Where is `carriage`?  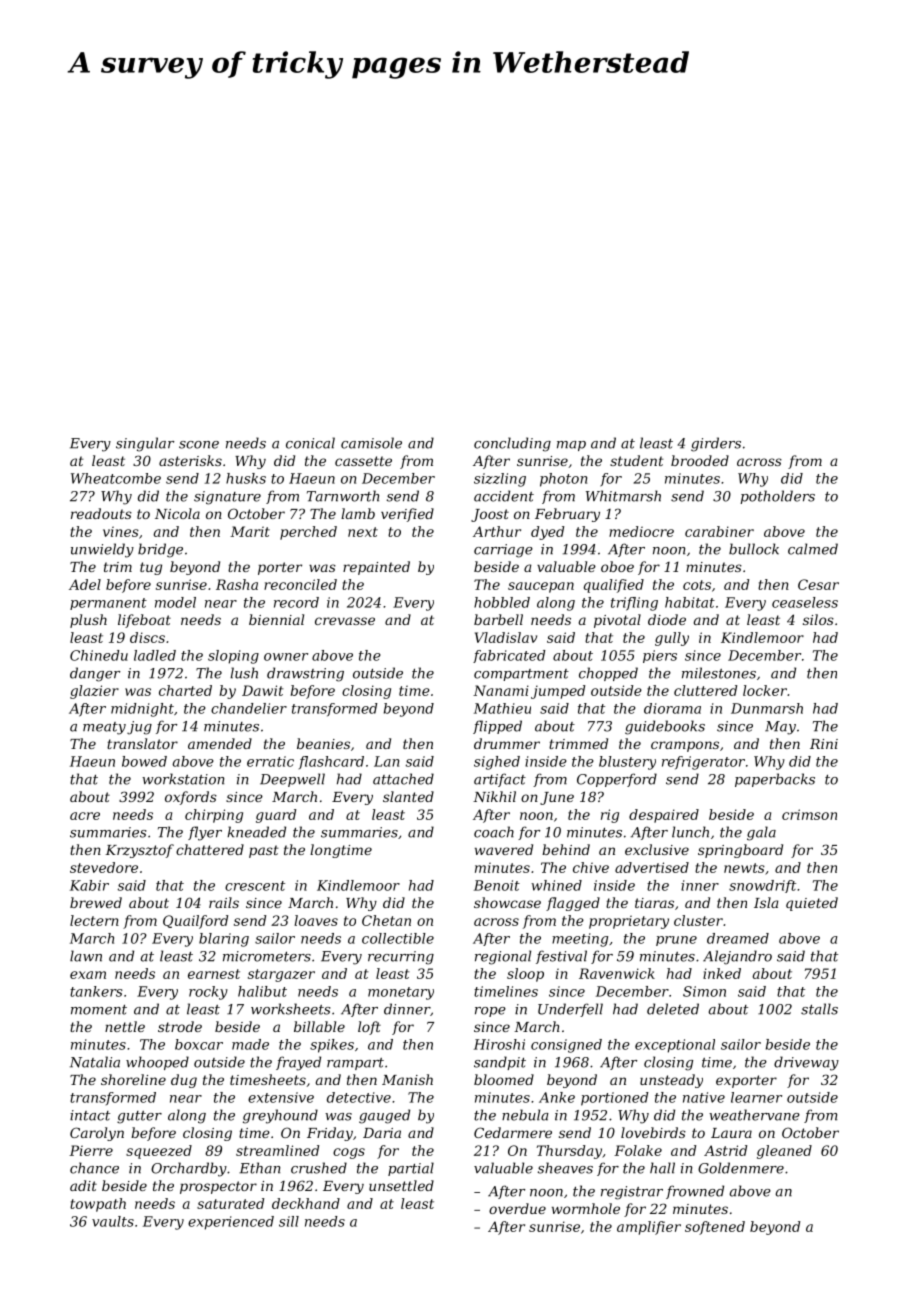 carriage is located at coordinates (503, 551).
